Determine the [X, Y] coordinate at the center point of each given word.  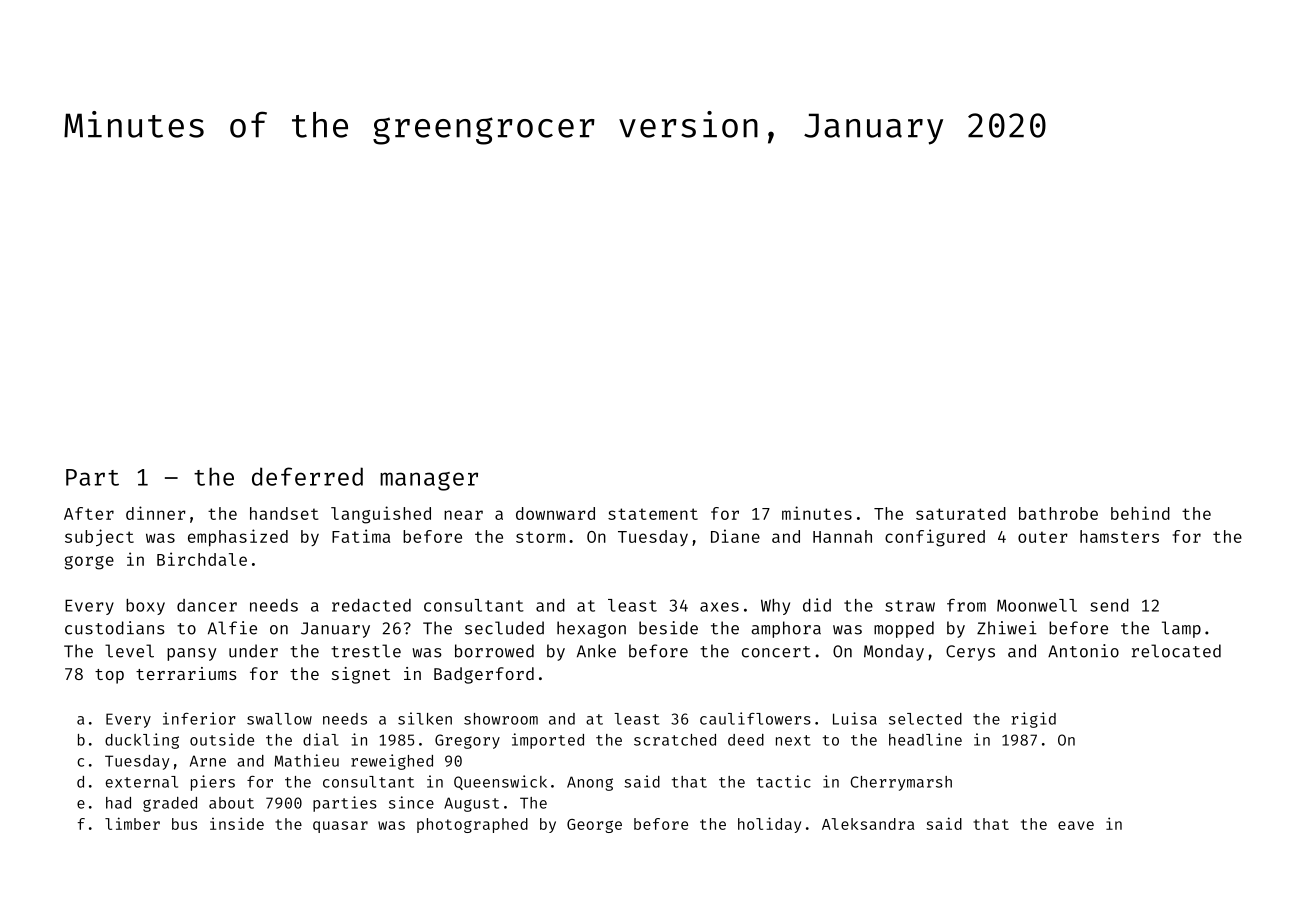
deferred [307, 476]
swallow [279, 719]
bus [184, 824]
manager [429, 481]
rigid [1033, 720]
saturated [961, 513]
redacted [371, 605]
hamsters [1119, 536]
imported [548, 741]
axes [719, 607]
